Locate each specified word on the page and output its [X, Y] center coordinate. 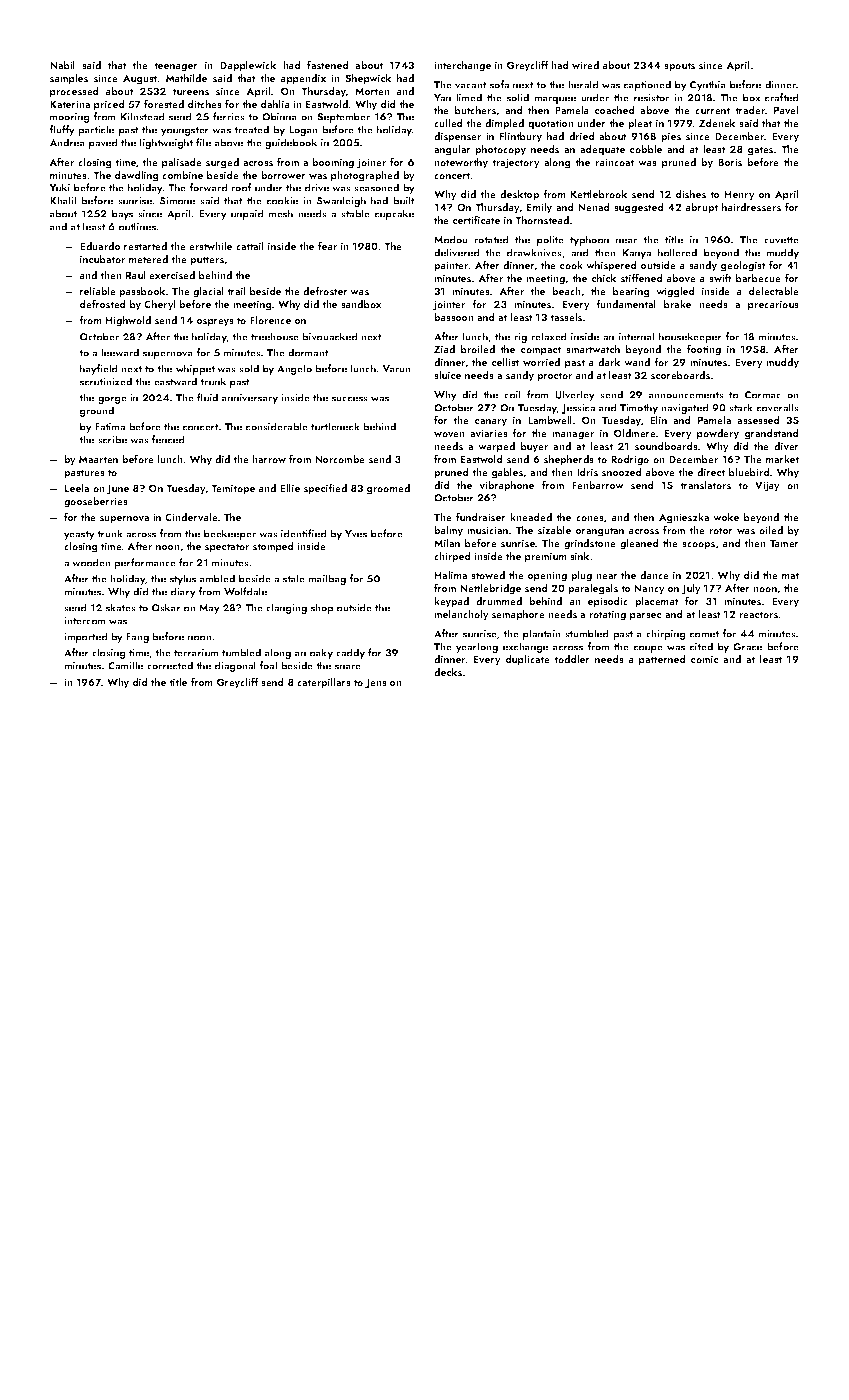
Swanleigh [341, 201]
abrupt [702, 208]
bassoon [454, 317]
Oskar [166, 607]
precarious [773, 305]
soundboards [666, 446]
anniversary [250, 399]
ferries [229, 116]
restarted [145, 246]
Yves [356, 534]
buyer [534, 447]
